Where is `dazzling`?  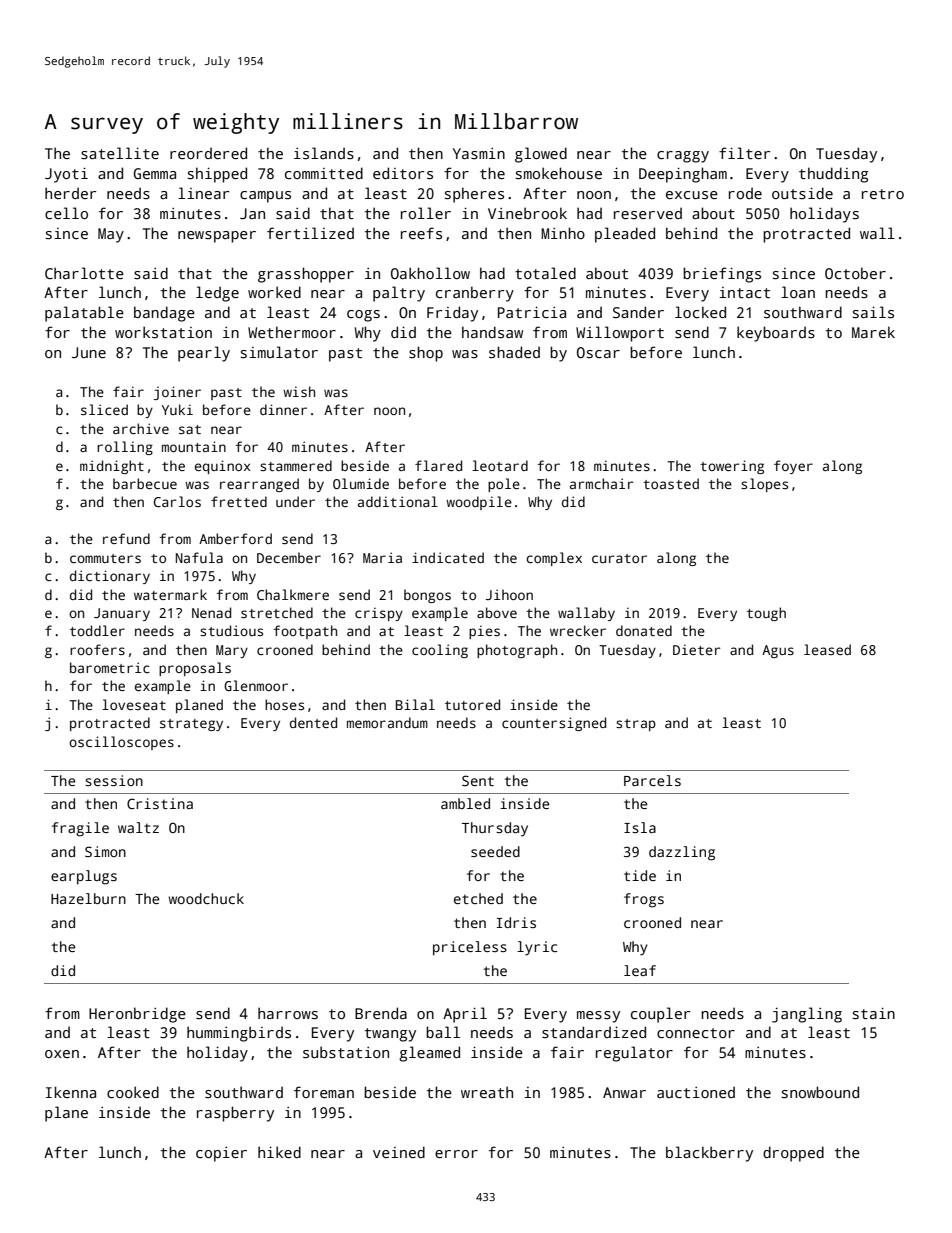 dazzling is located at coordinates (682, 853).
